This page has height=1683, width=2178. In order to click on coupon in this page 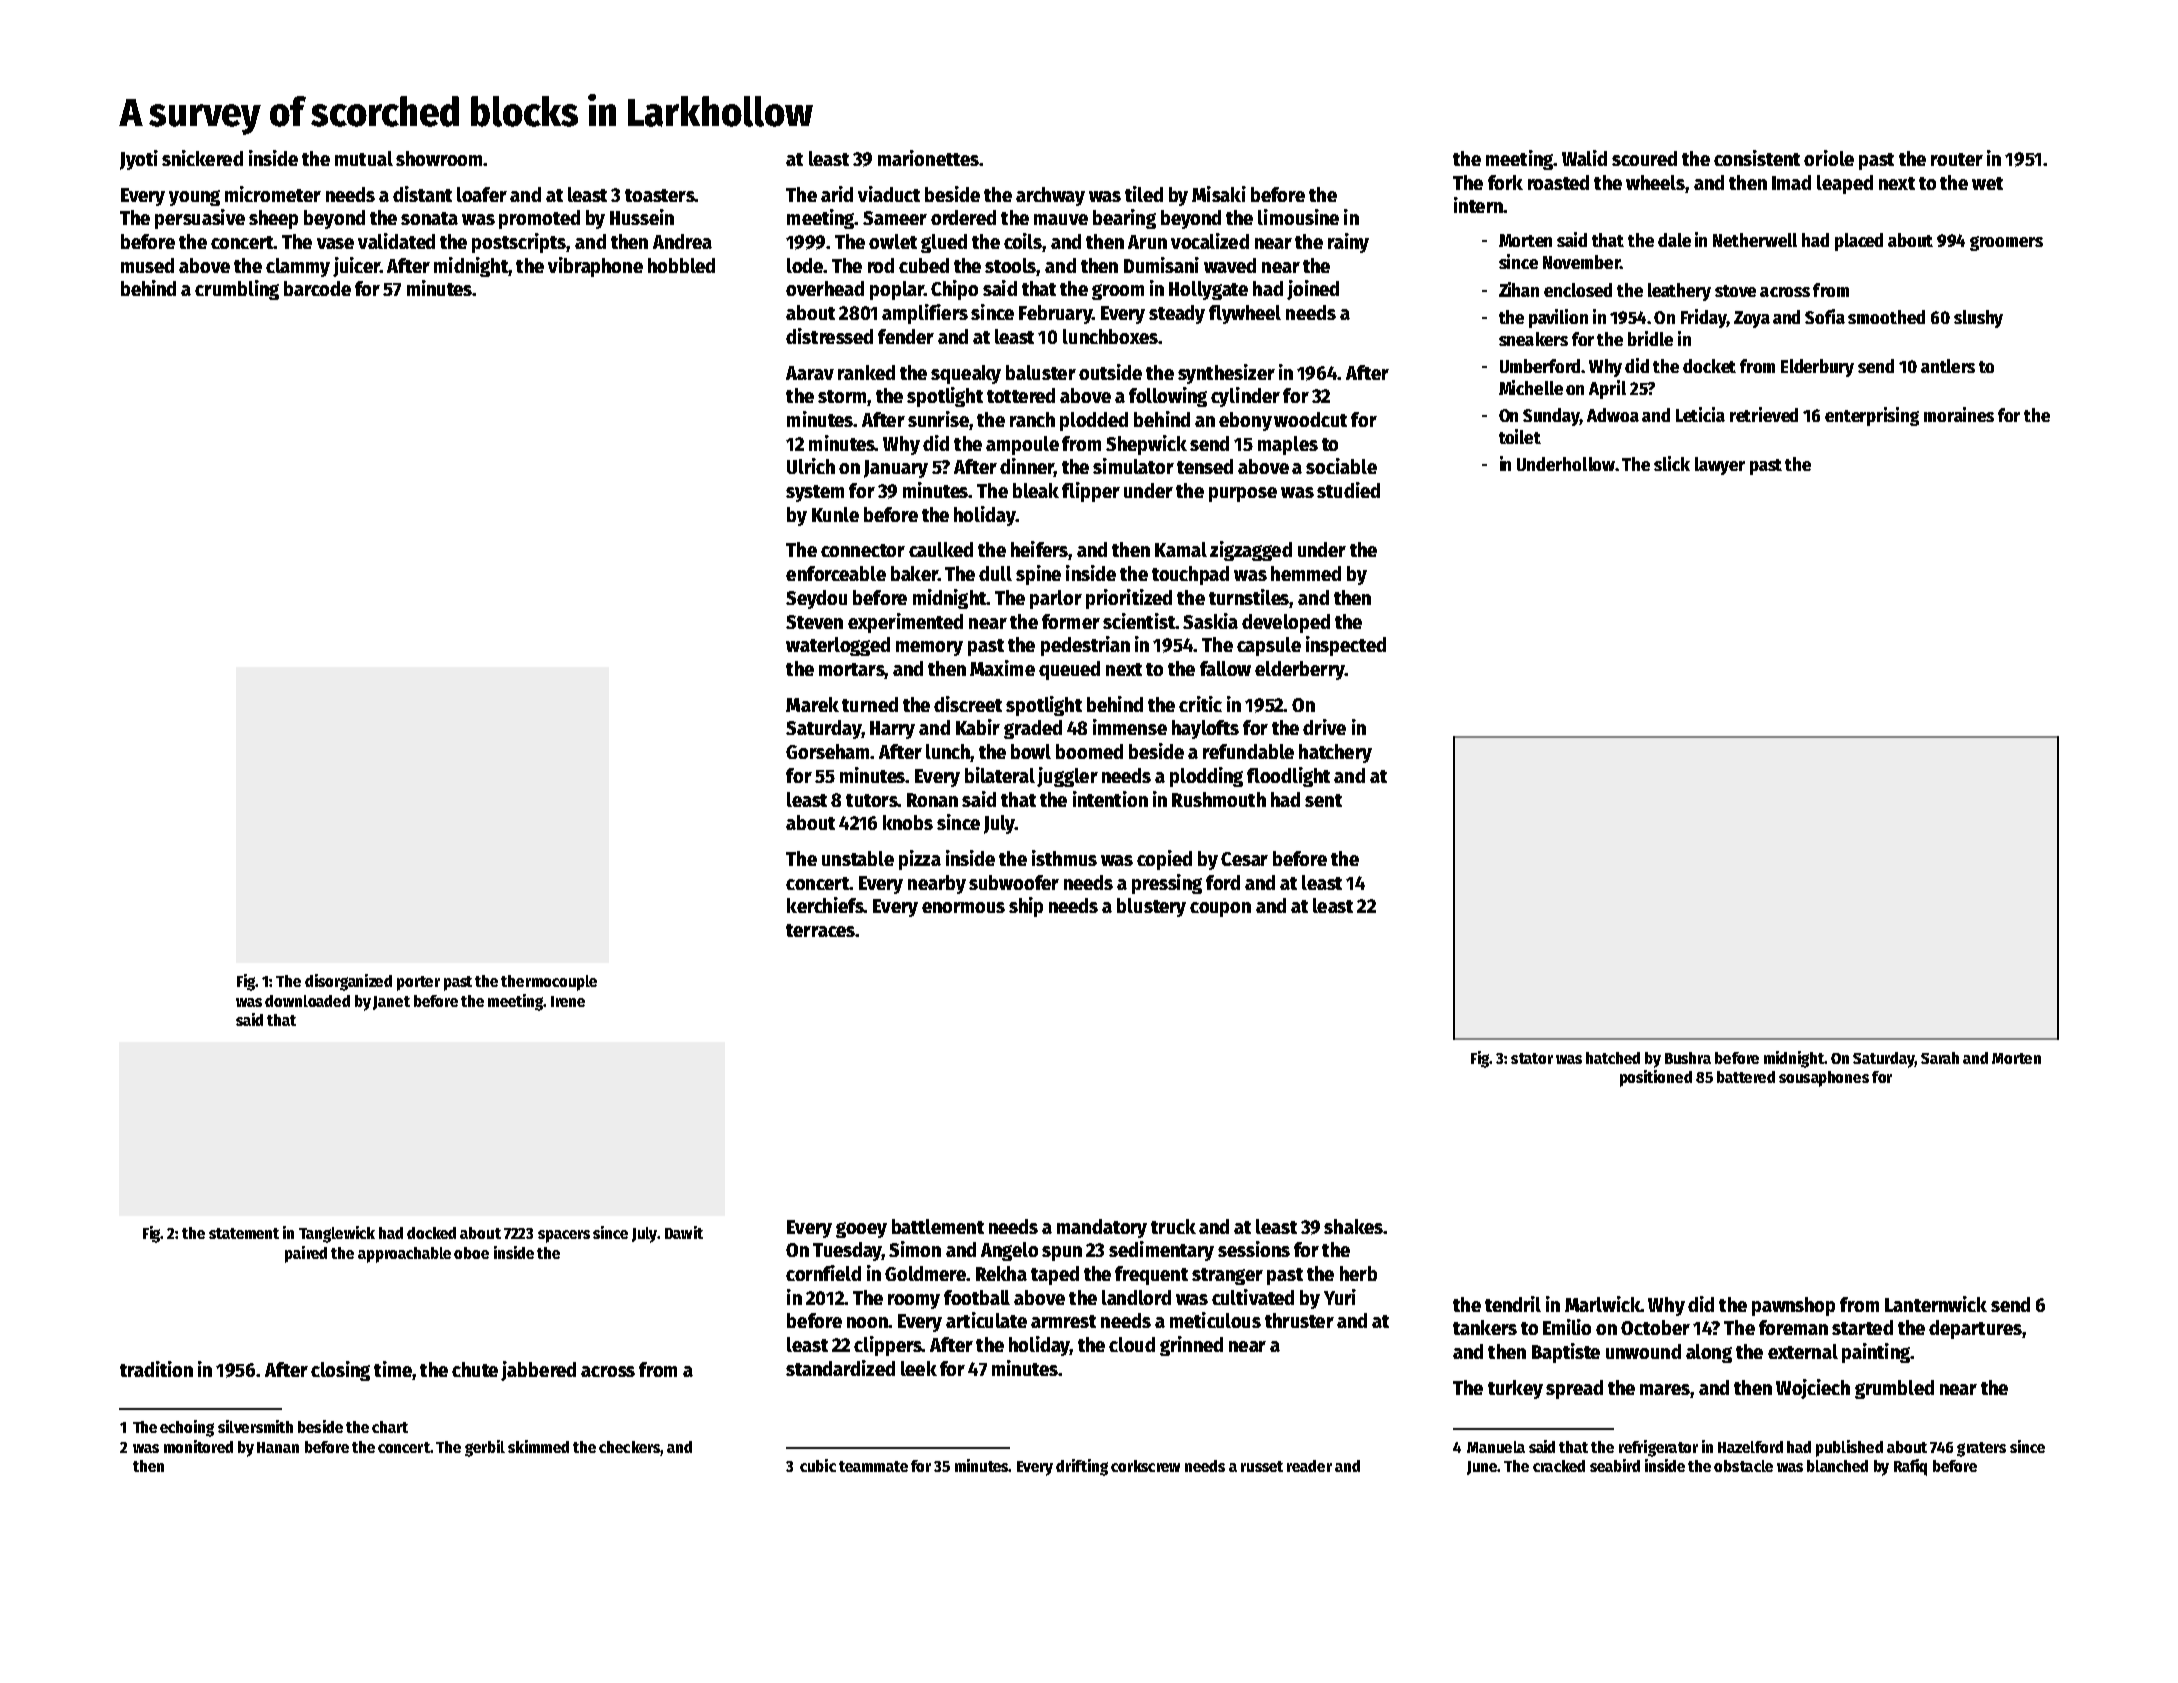, I will do `click(1220, 909)`.
